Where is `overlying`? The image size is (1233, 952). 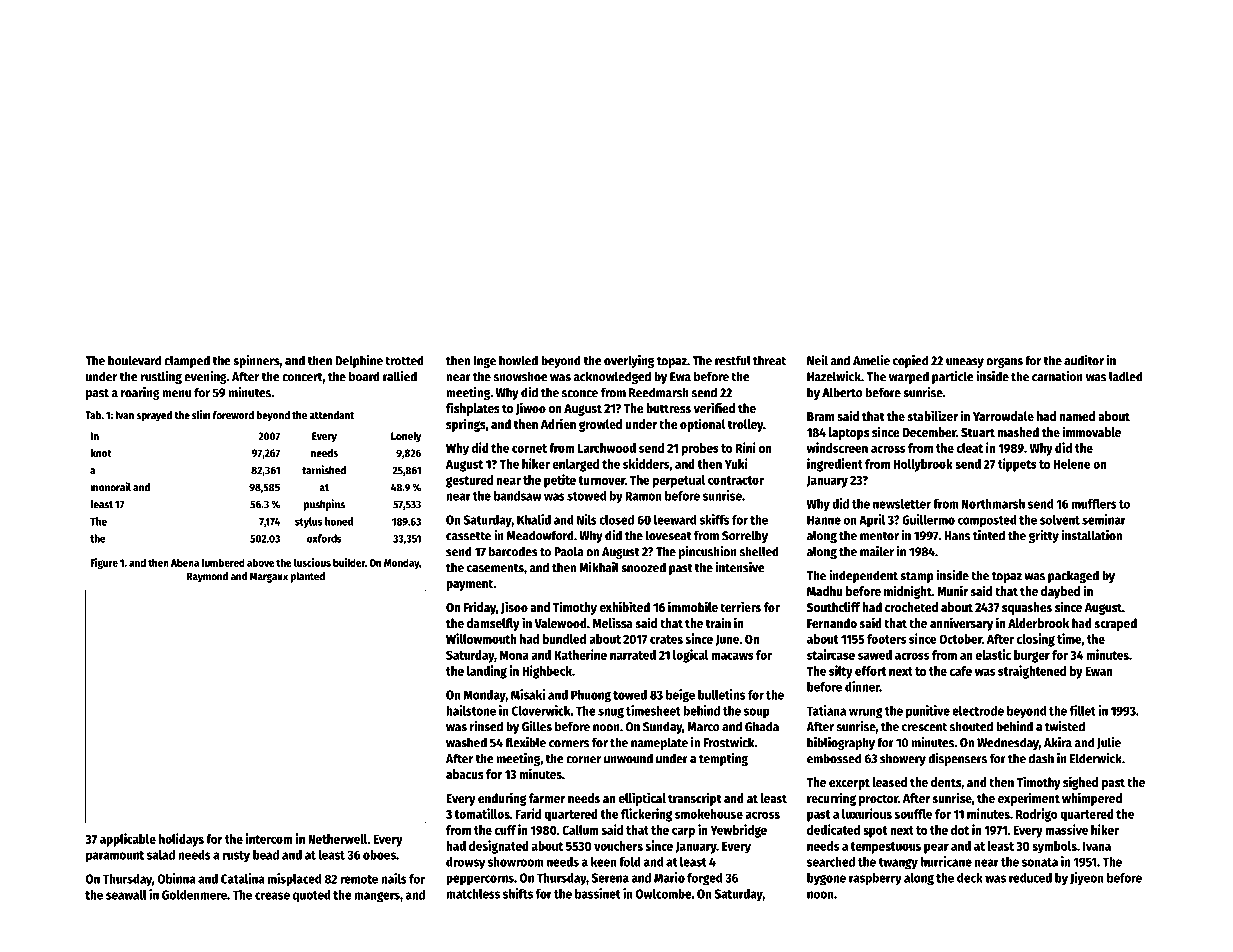 overlying is located at coordinates (629, 361).
